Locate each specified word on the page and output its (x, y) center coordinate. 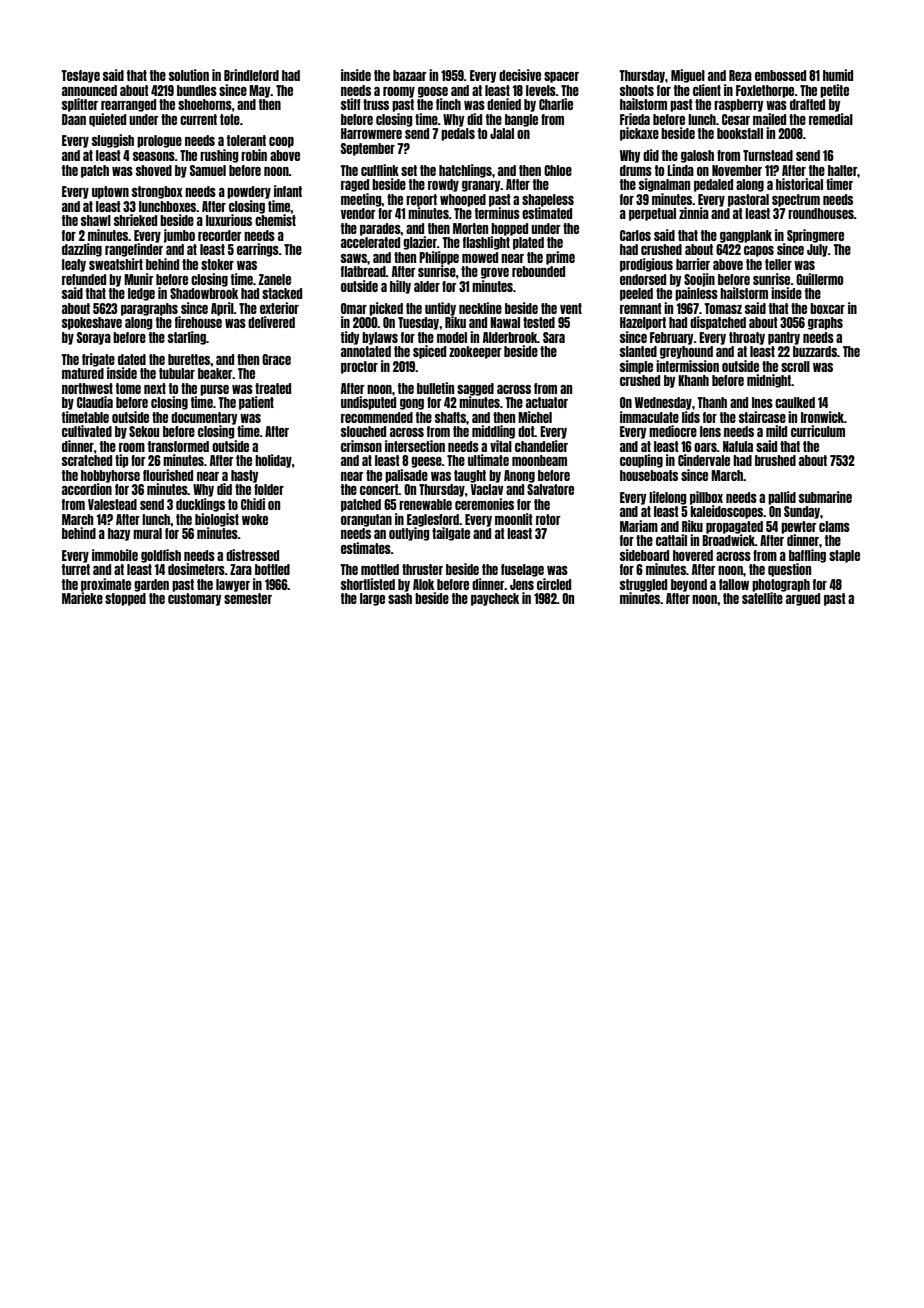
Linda (680, 170)
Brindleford (251, 75)
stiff (351, 104)
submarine (825, 497)
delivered (271, 322)
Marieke (82, 598)
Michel (535, 417)
